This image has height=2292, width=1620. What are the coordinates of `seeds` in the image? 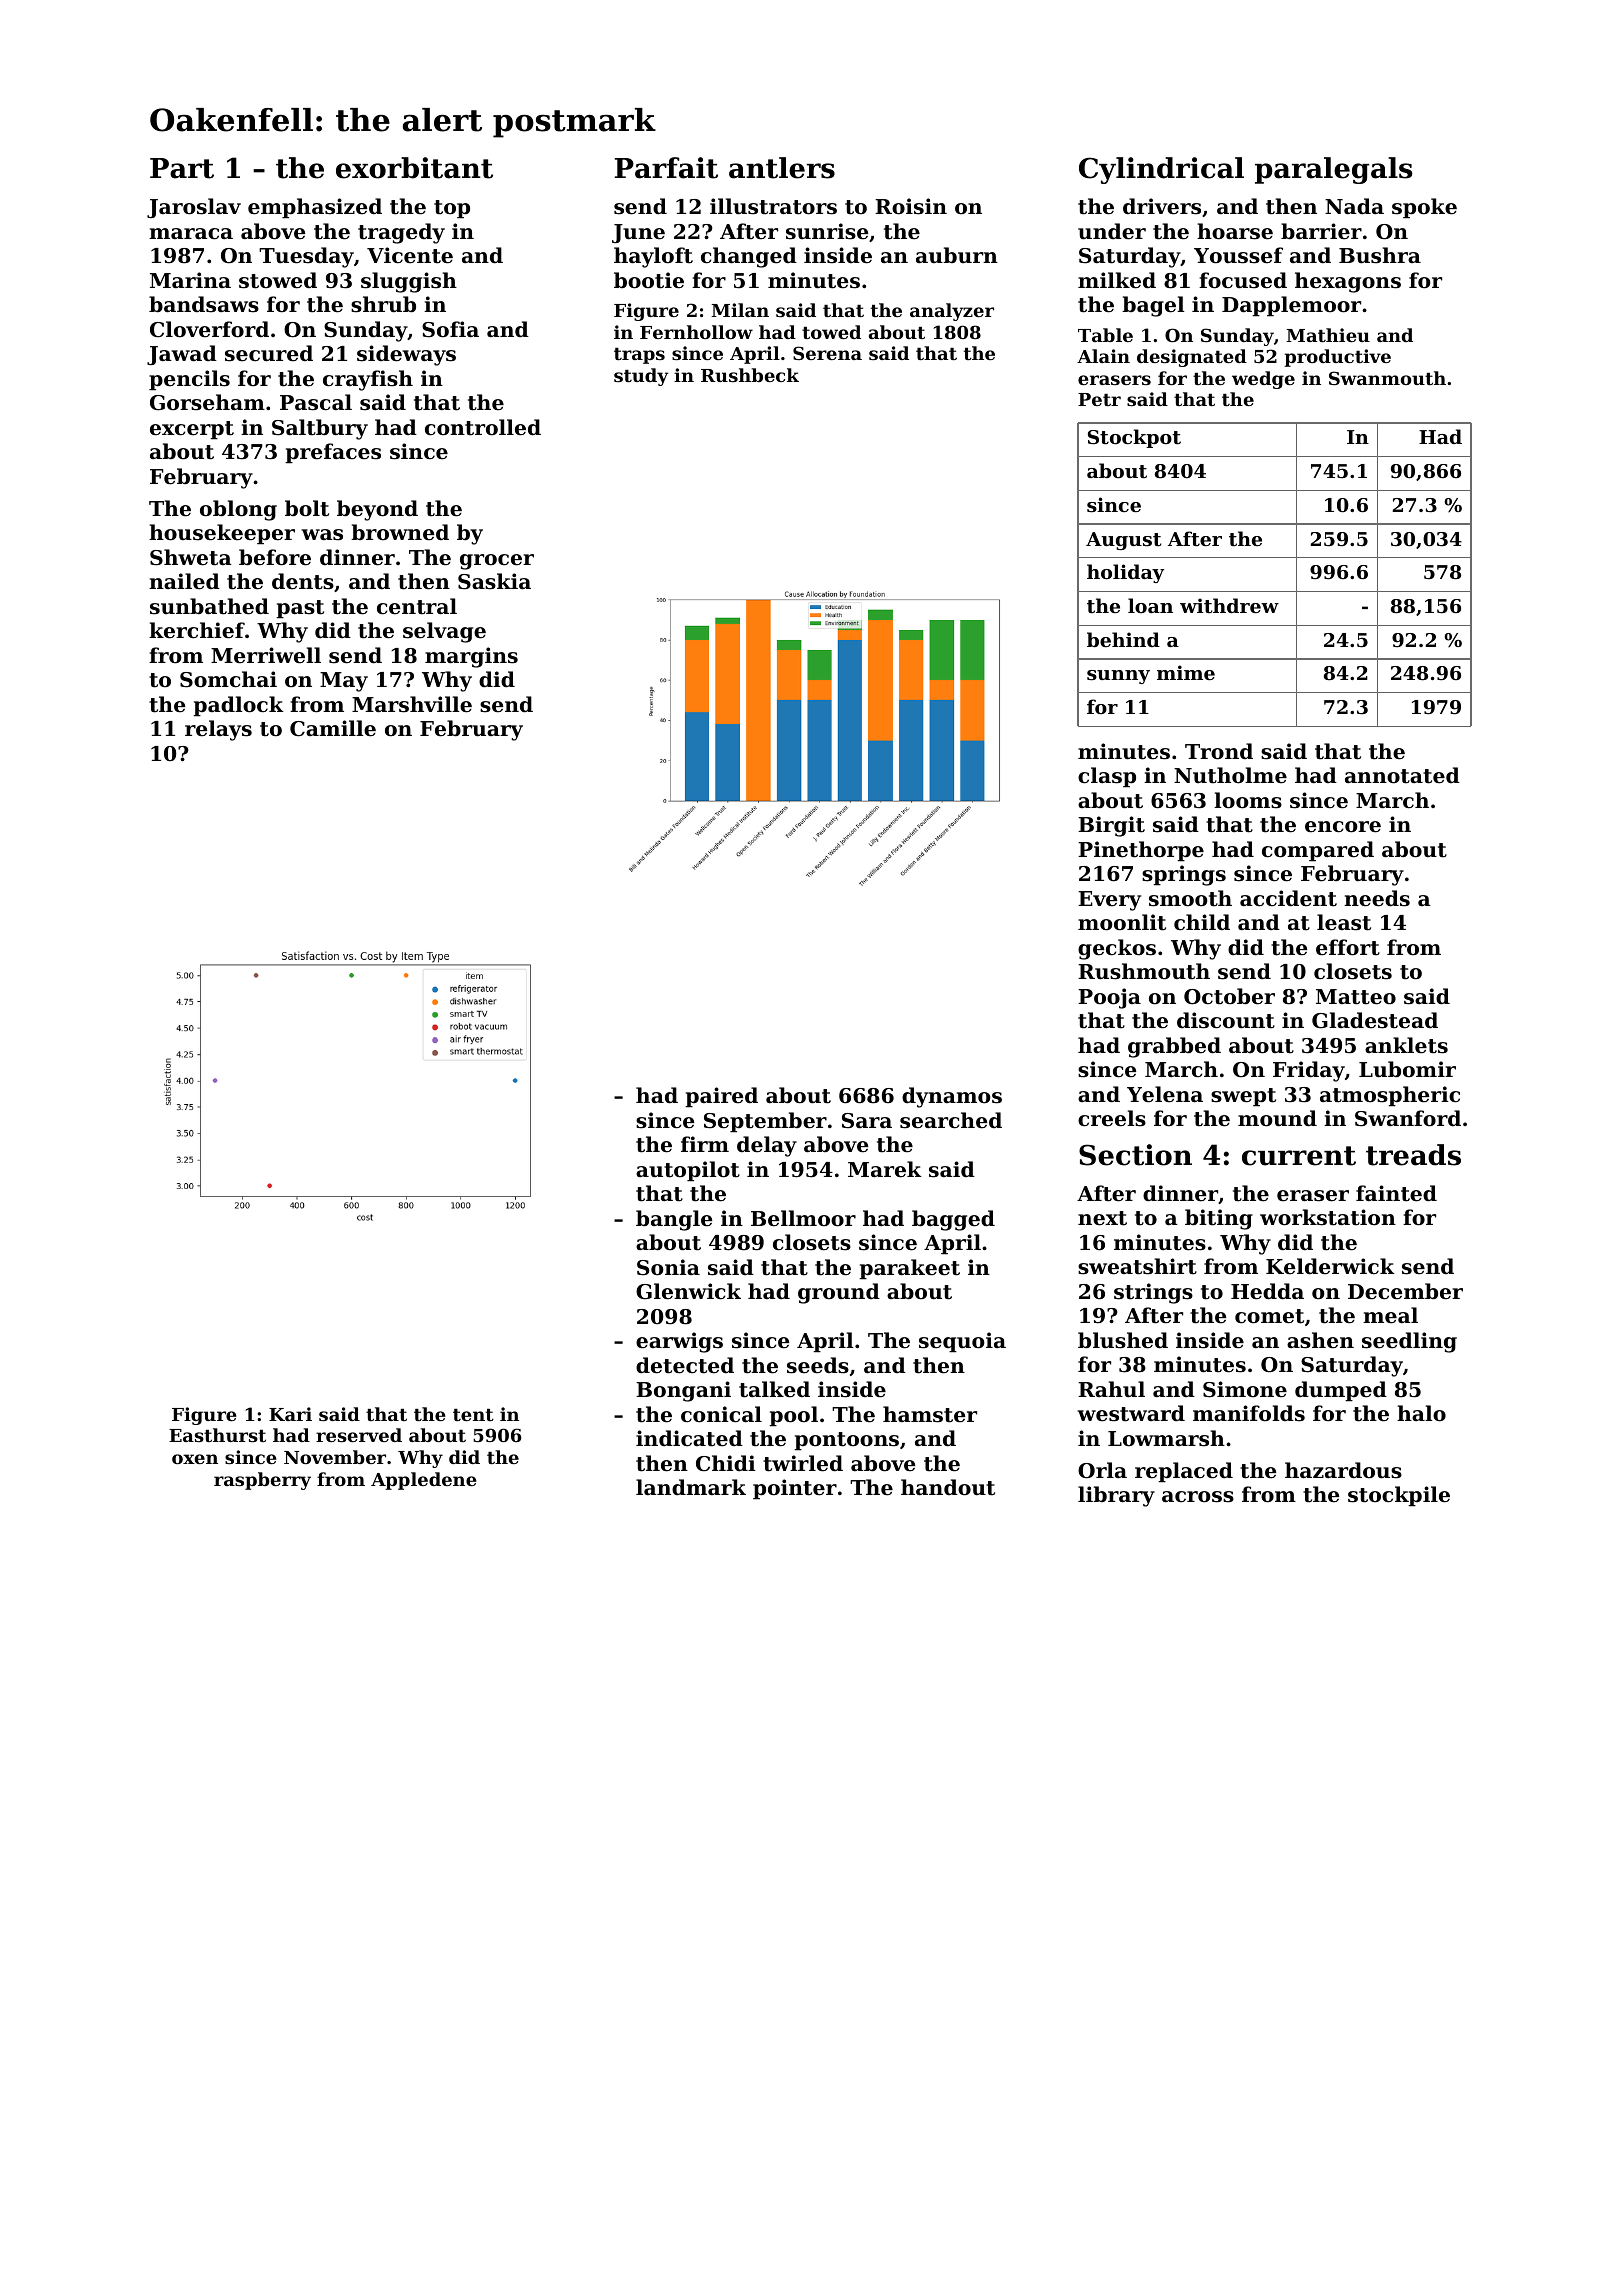 It's located at (818, 1365).
